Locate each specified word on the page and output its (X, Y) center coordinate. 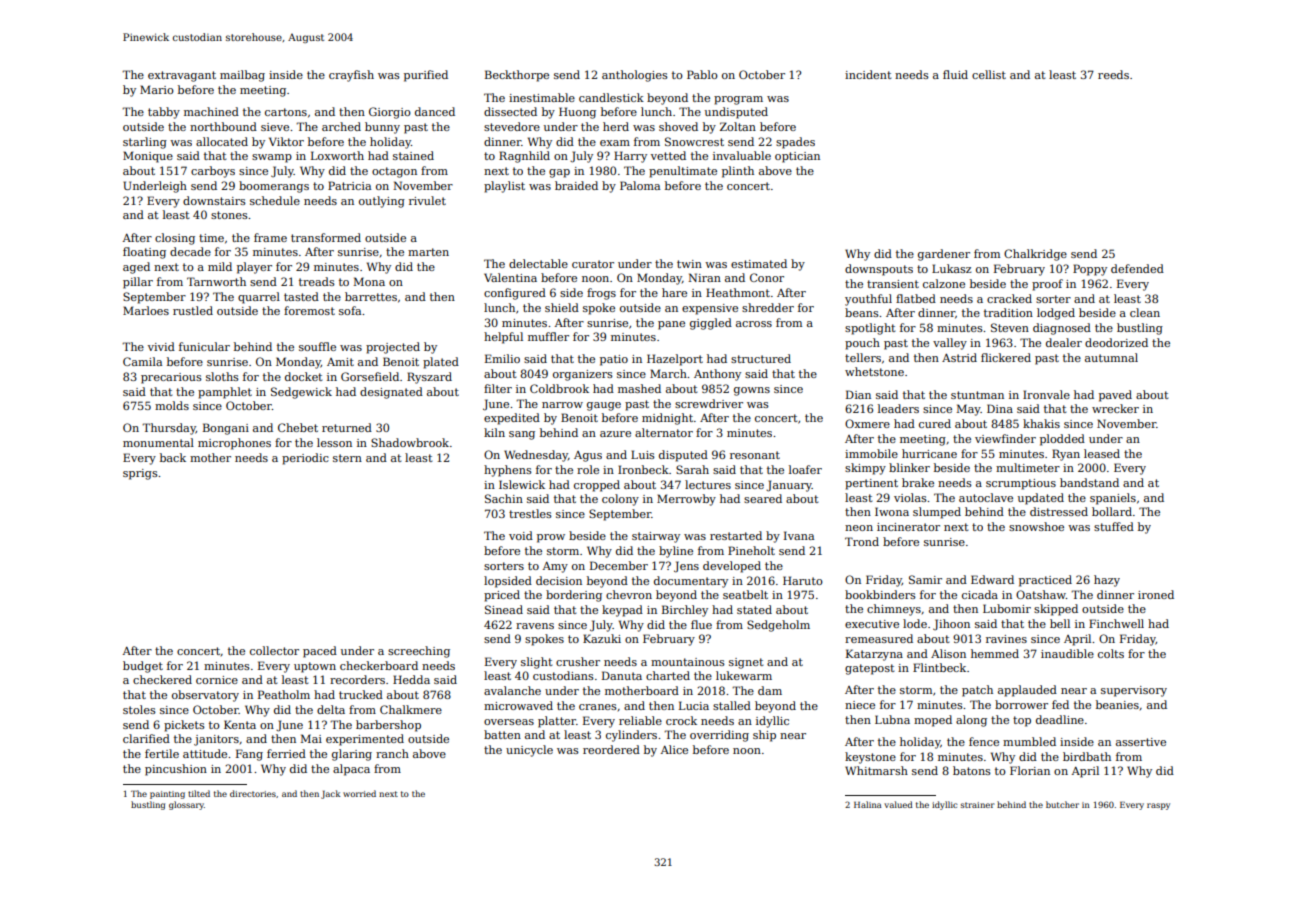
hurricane (929, 453)
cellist (989, 74)
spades (795, 143)
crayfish (351, 76)
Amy (555, 567)
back (173, 457)
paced (320, 652)
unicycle (529, 751)
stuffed (1114, 526)
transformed (326, 237)
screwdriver (709, 403)
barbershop (388, 726)
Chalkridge (1035, 255)
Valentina (510, 277)
